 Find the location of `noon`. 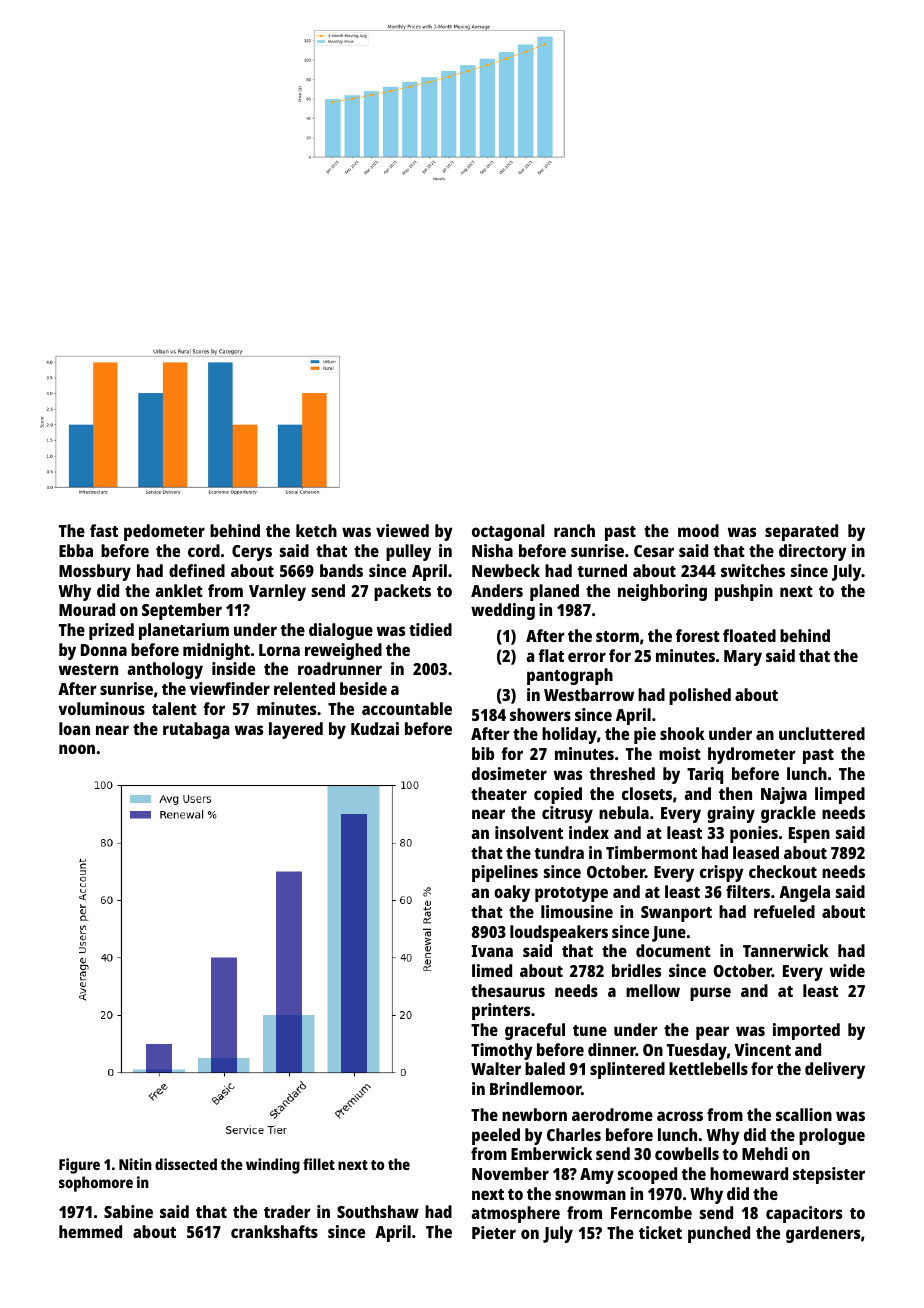

noon is located at coordinates (77, 749).
